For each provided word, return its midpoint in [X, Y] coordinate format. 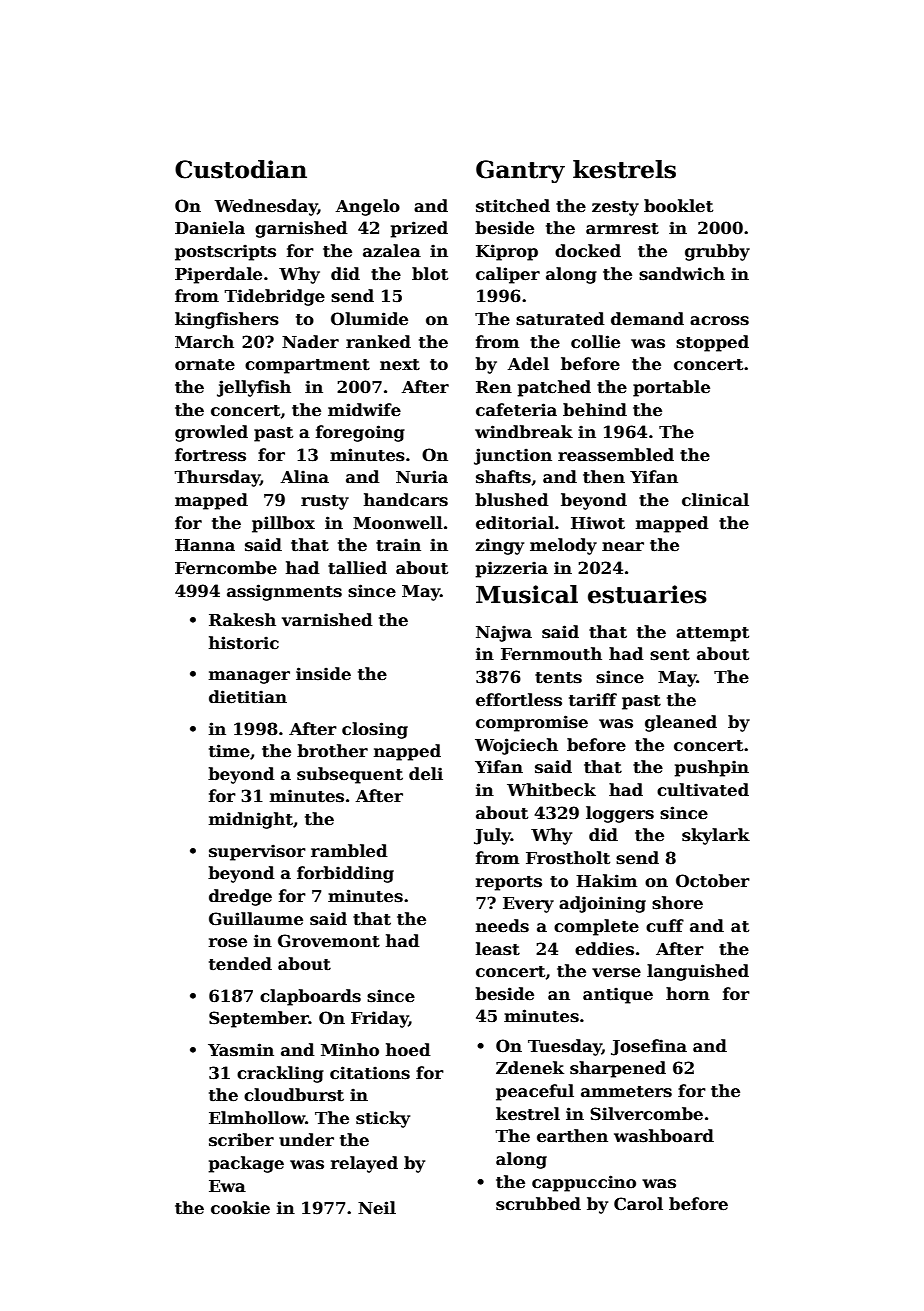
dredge [240, 897]
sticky [383, 1119]
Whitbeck [551, 790]
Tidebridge [275, 297]
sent [670, 655]
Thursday [217, 478]
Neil [377, 1208]
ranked [378, 342]
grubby [717, 252]
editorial [515, 523]
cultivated [703, 790]
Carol [638, 1204]
